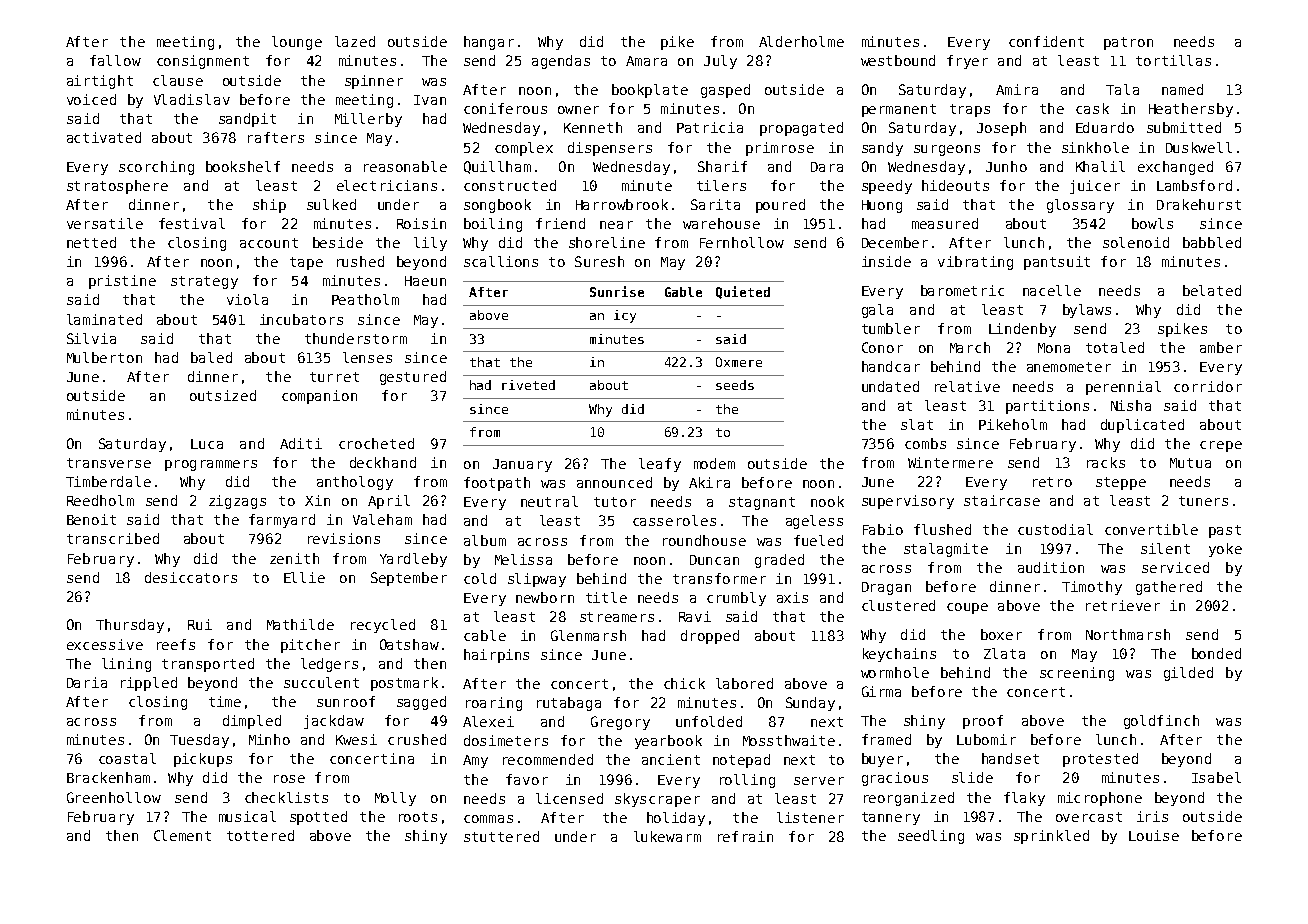 The image size is (1308, 924). I want to click on icy, so click(625, 316).
